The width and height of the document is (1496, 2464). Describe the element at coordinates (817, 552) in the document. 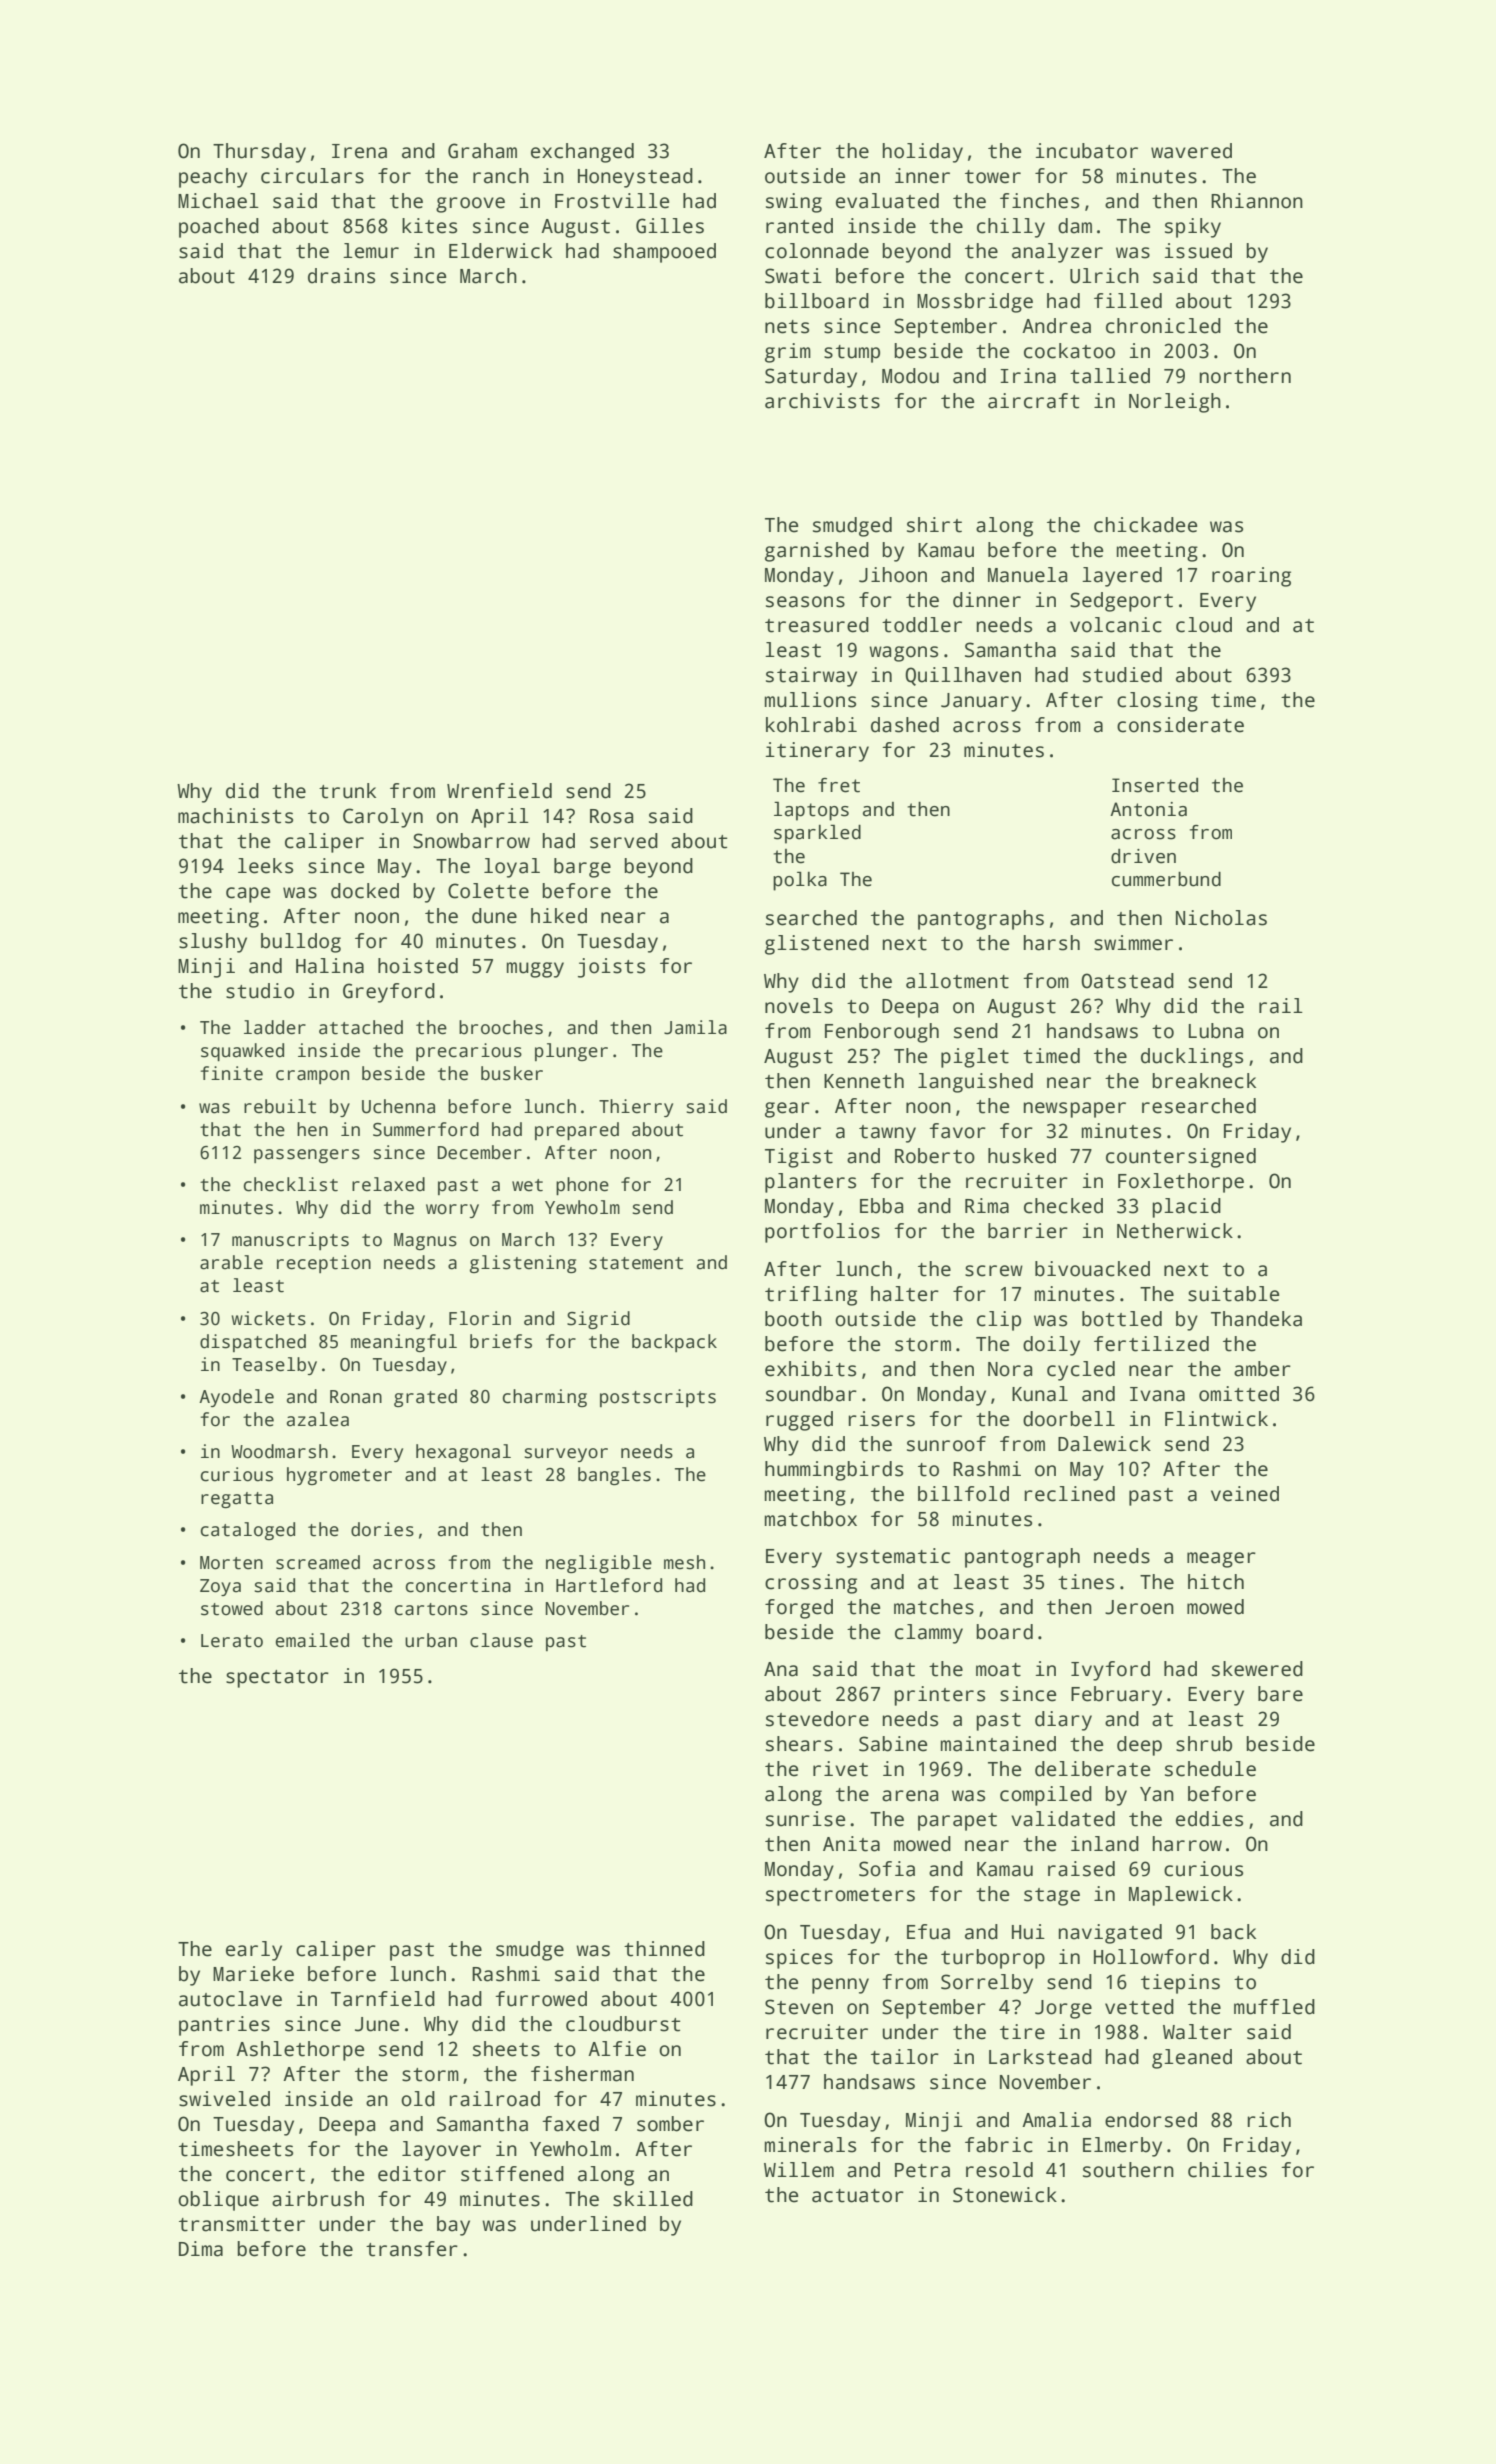

I see `garnished` at that location.
